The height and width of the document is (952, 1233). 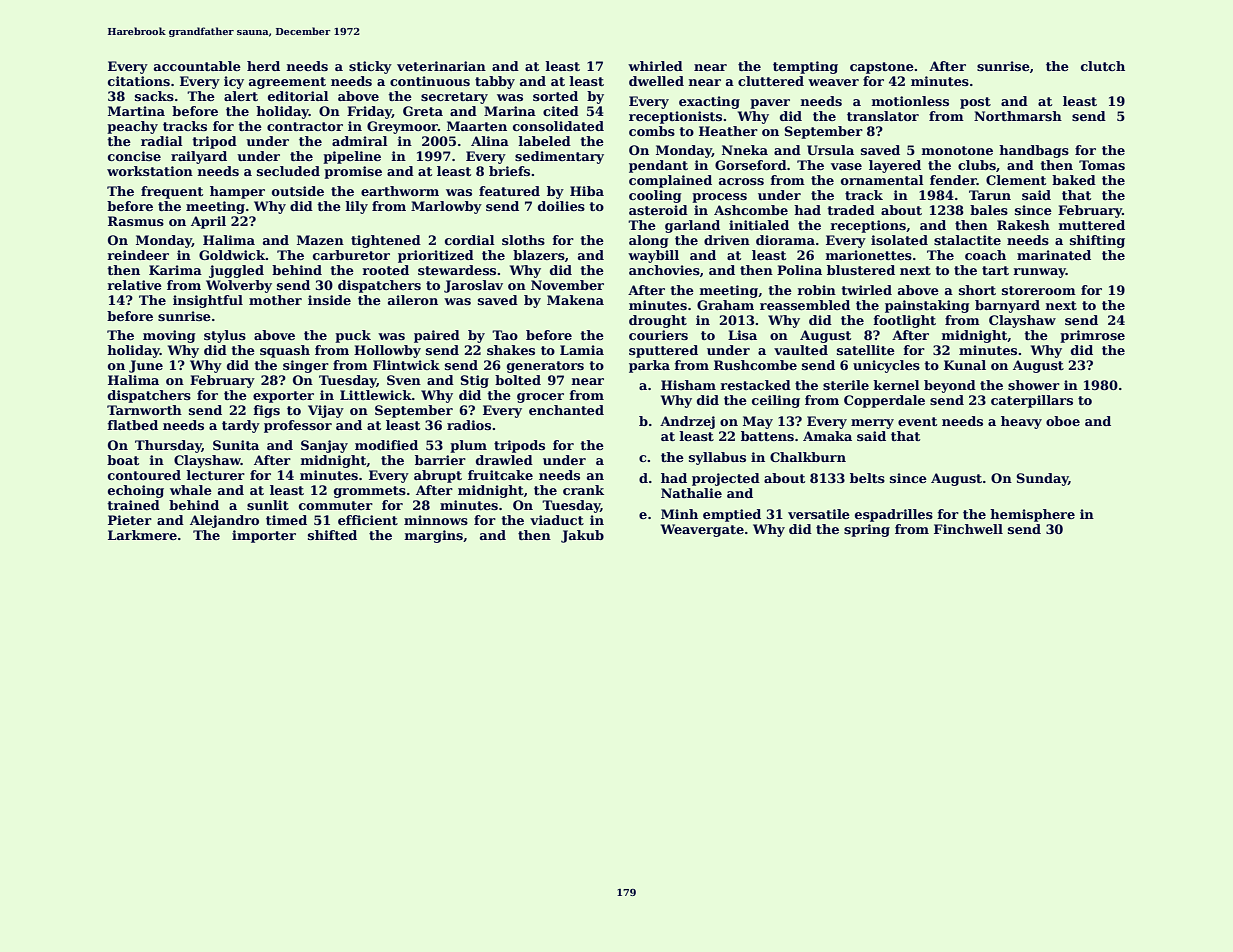 I want to click on Rushcombe, so click(x=755, y=365).
